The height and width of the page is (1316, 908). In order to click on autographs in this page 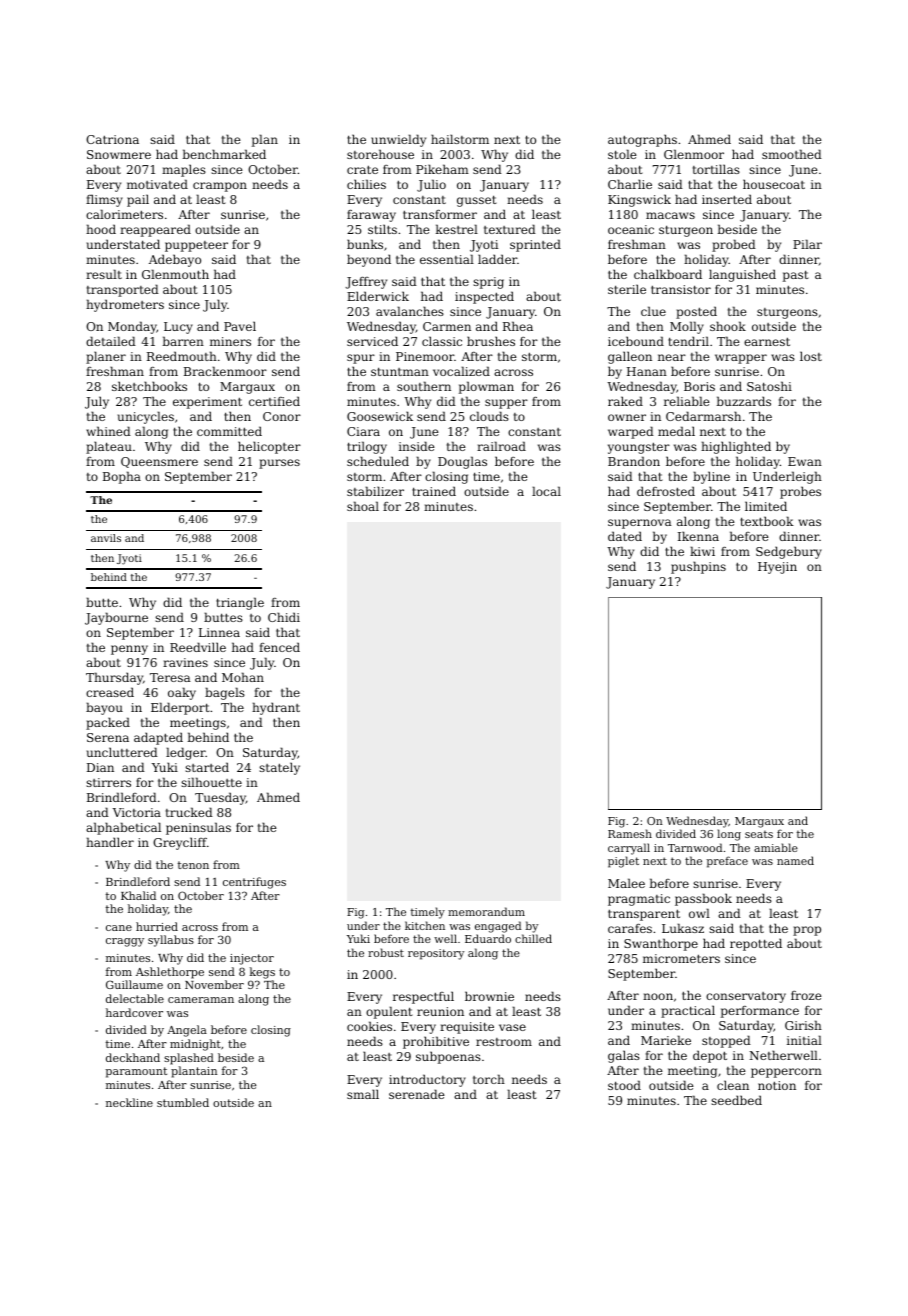, I will do `click(642, 140)`.
